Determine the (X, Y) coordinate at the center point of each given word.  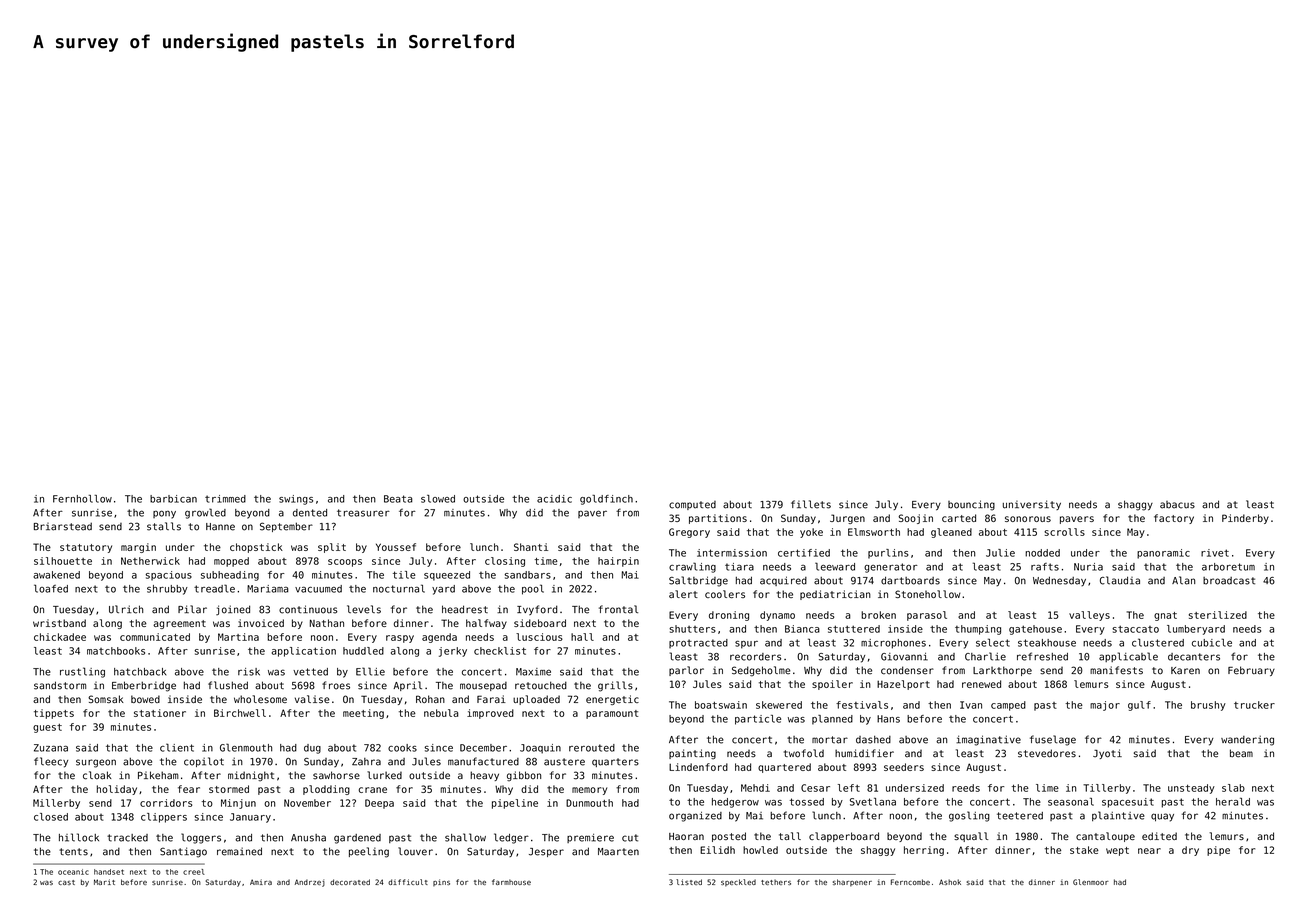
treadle (214, 588)
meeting (363, 714)
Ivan (971, 705)
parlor (686, 671)
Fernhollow (82, 499)
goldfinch (606, 500)
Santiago (183, 852)
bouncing (971, 505)
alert (683, 594)
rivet (1215, 553)
